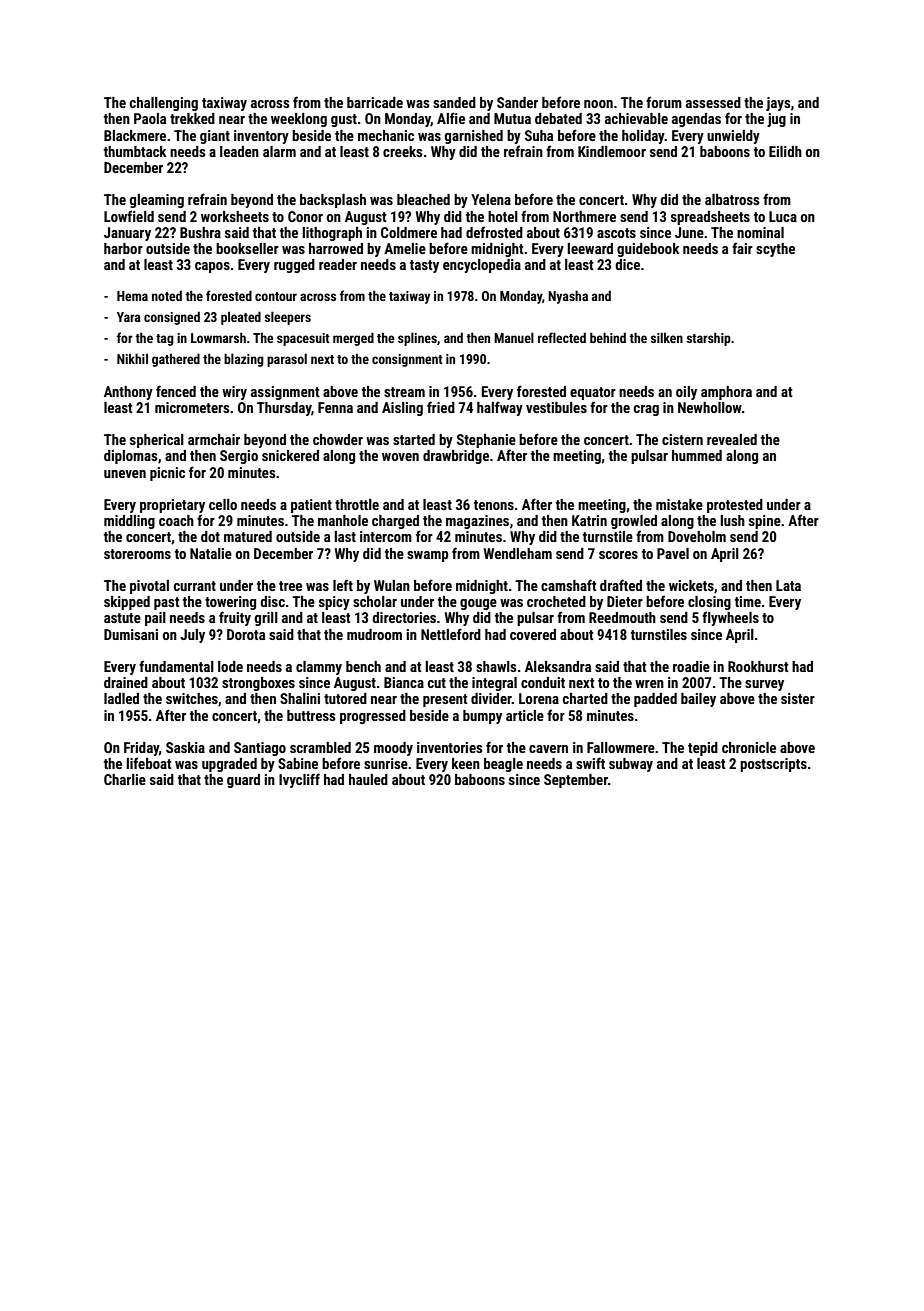 The height and width of the screenshot is (1311, 924). What do you see at coordinates (395, 522) in the screenshot?
I see `charged` at bounding box center [395, 522].
